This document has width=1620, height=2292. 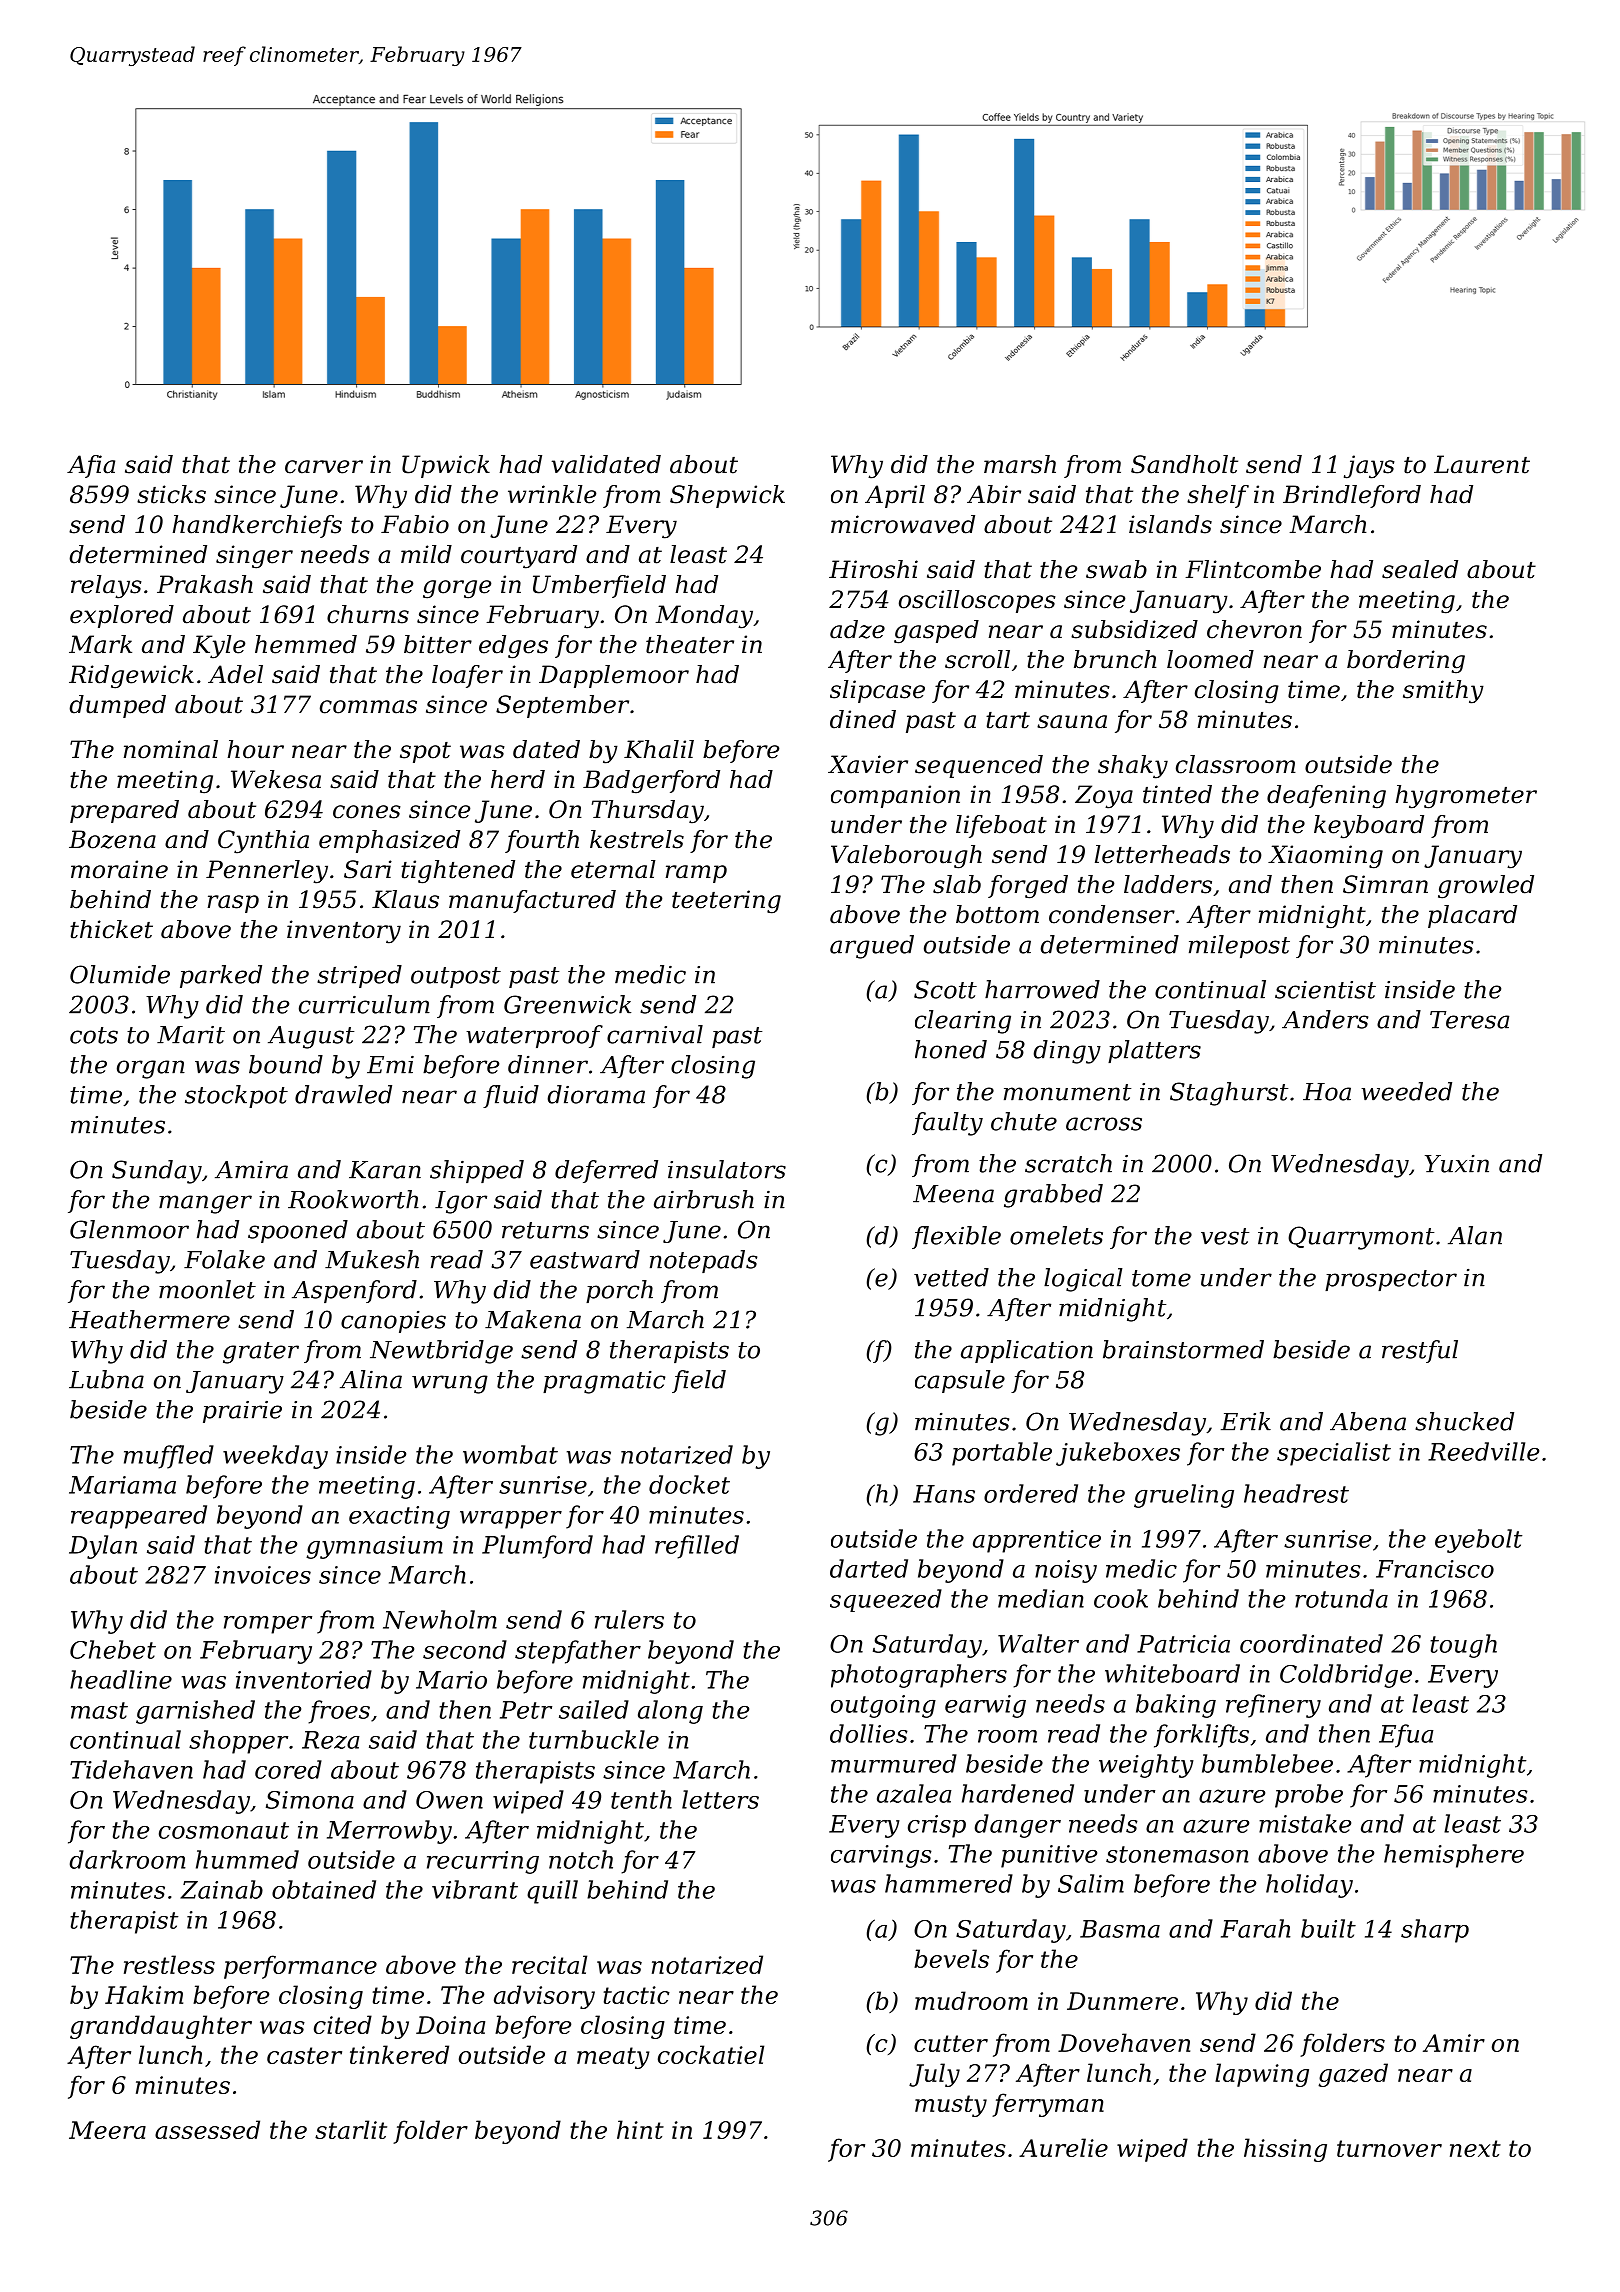 What do you see at coordinates (727, 496) in the document?
I see `Shepwick` at bounding box center [727, 496].
